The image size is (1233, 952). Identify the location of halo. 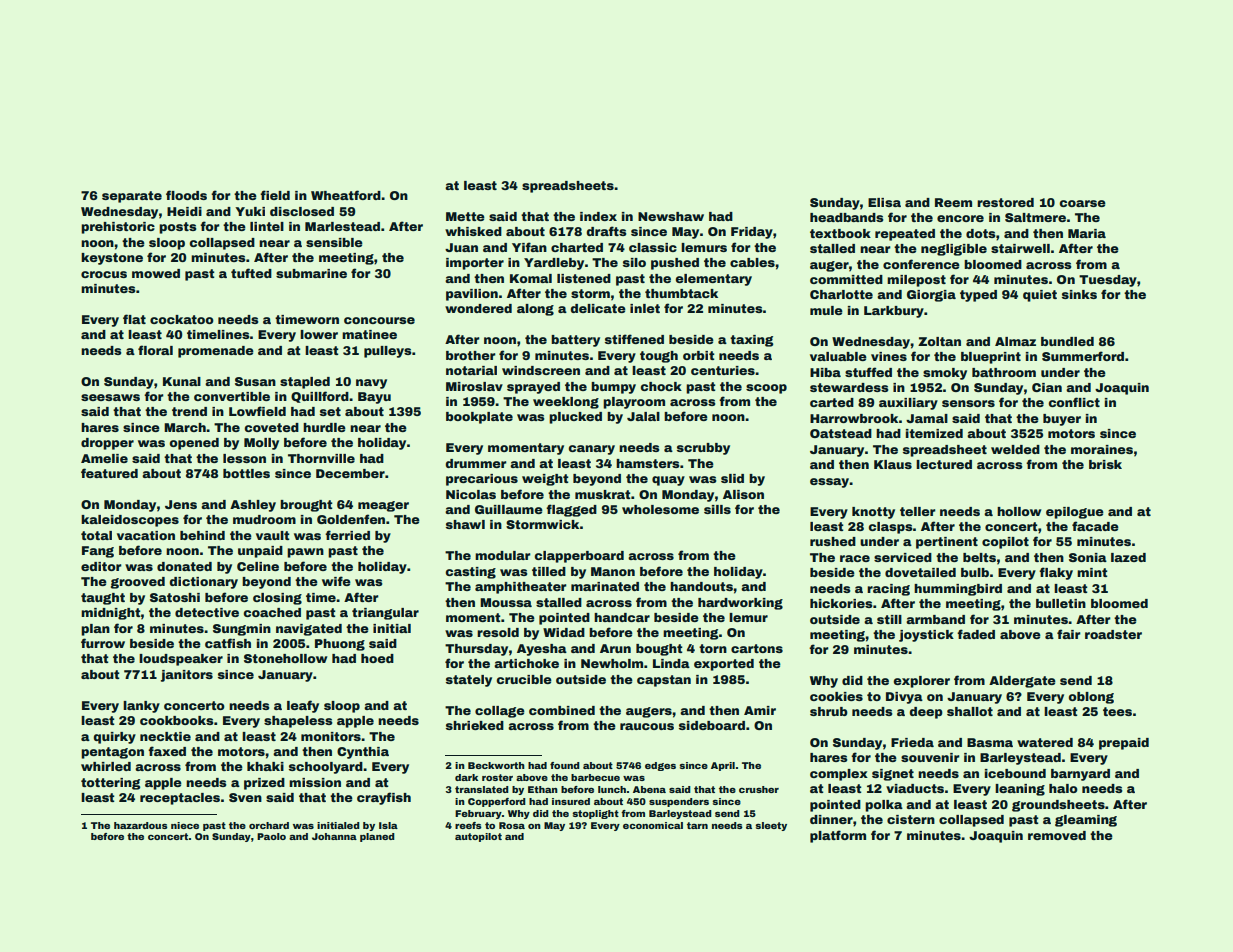
(1063, 788).
